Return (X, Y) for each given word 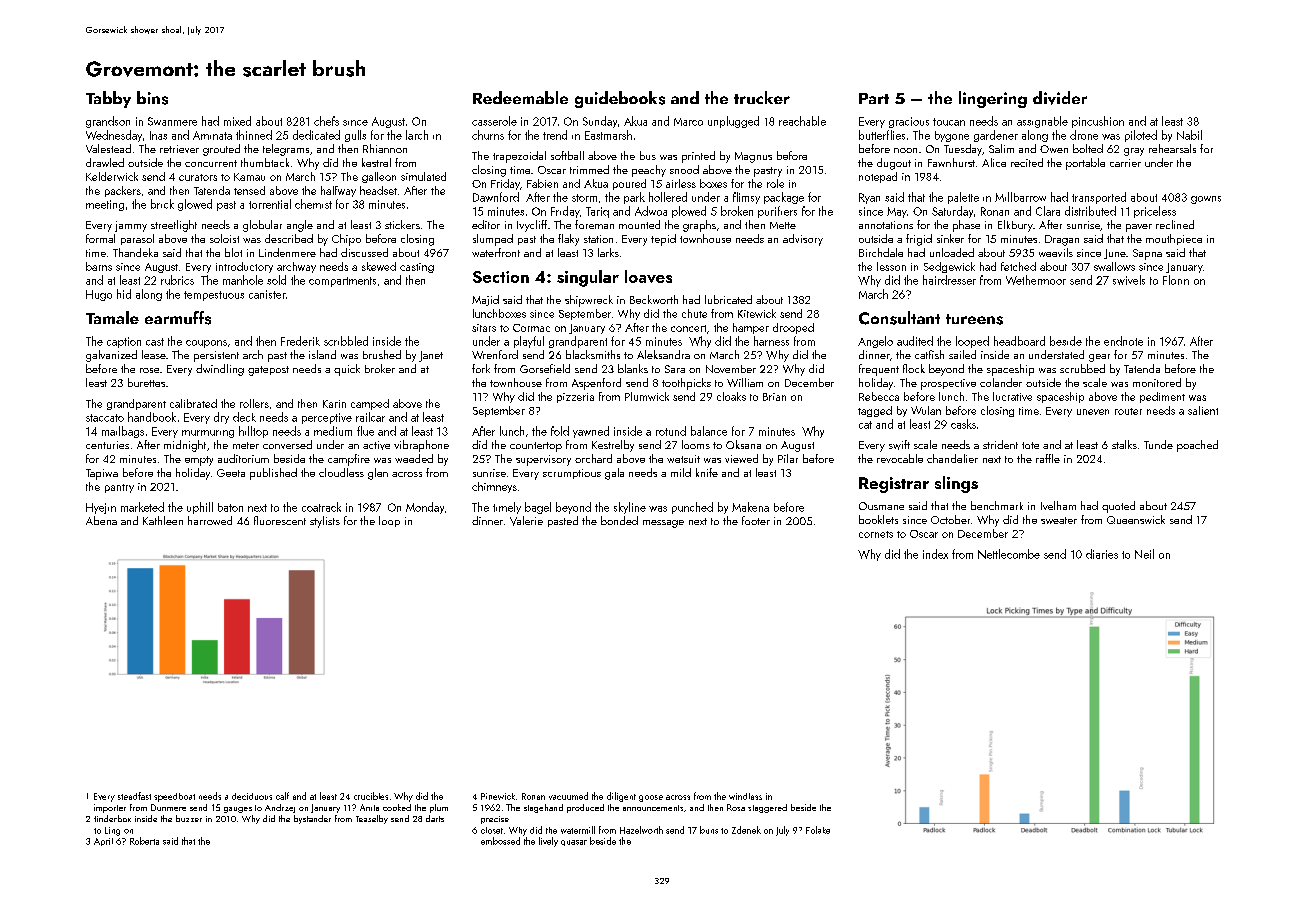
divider (1060, 98)
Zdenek (746, 830)
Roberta (144, 841)
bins (152, 98)
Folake (818, 830)
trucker (762, 97)
